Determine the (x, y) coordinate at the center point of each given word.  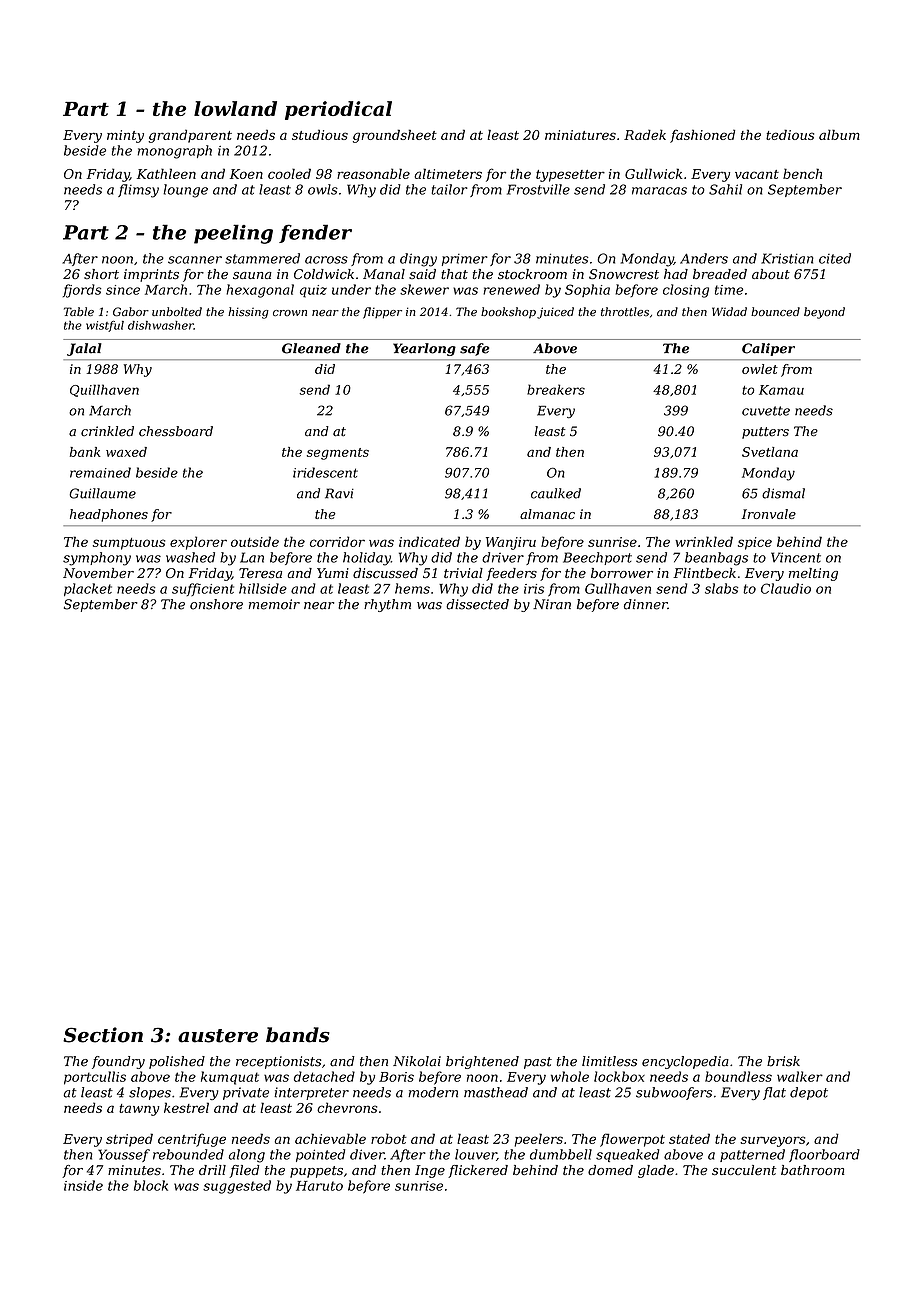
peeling (233, 234)
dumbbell (561, 1154)
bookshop (508, 313)
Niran (552, 604)
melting (813, 574)
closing (686, 291)
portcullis (95, 1078)
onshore (216, 604)
